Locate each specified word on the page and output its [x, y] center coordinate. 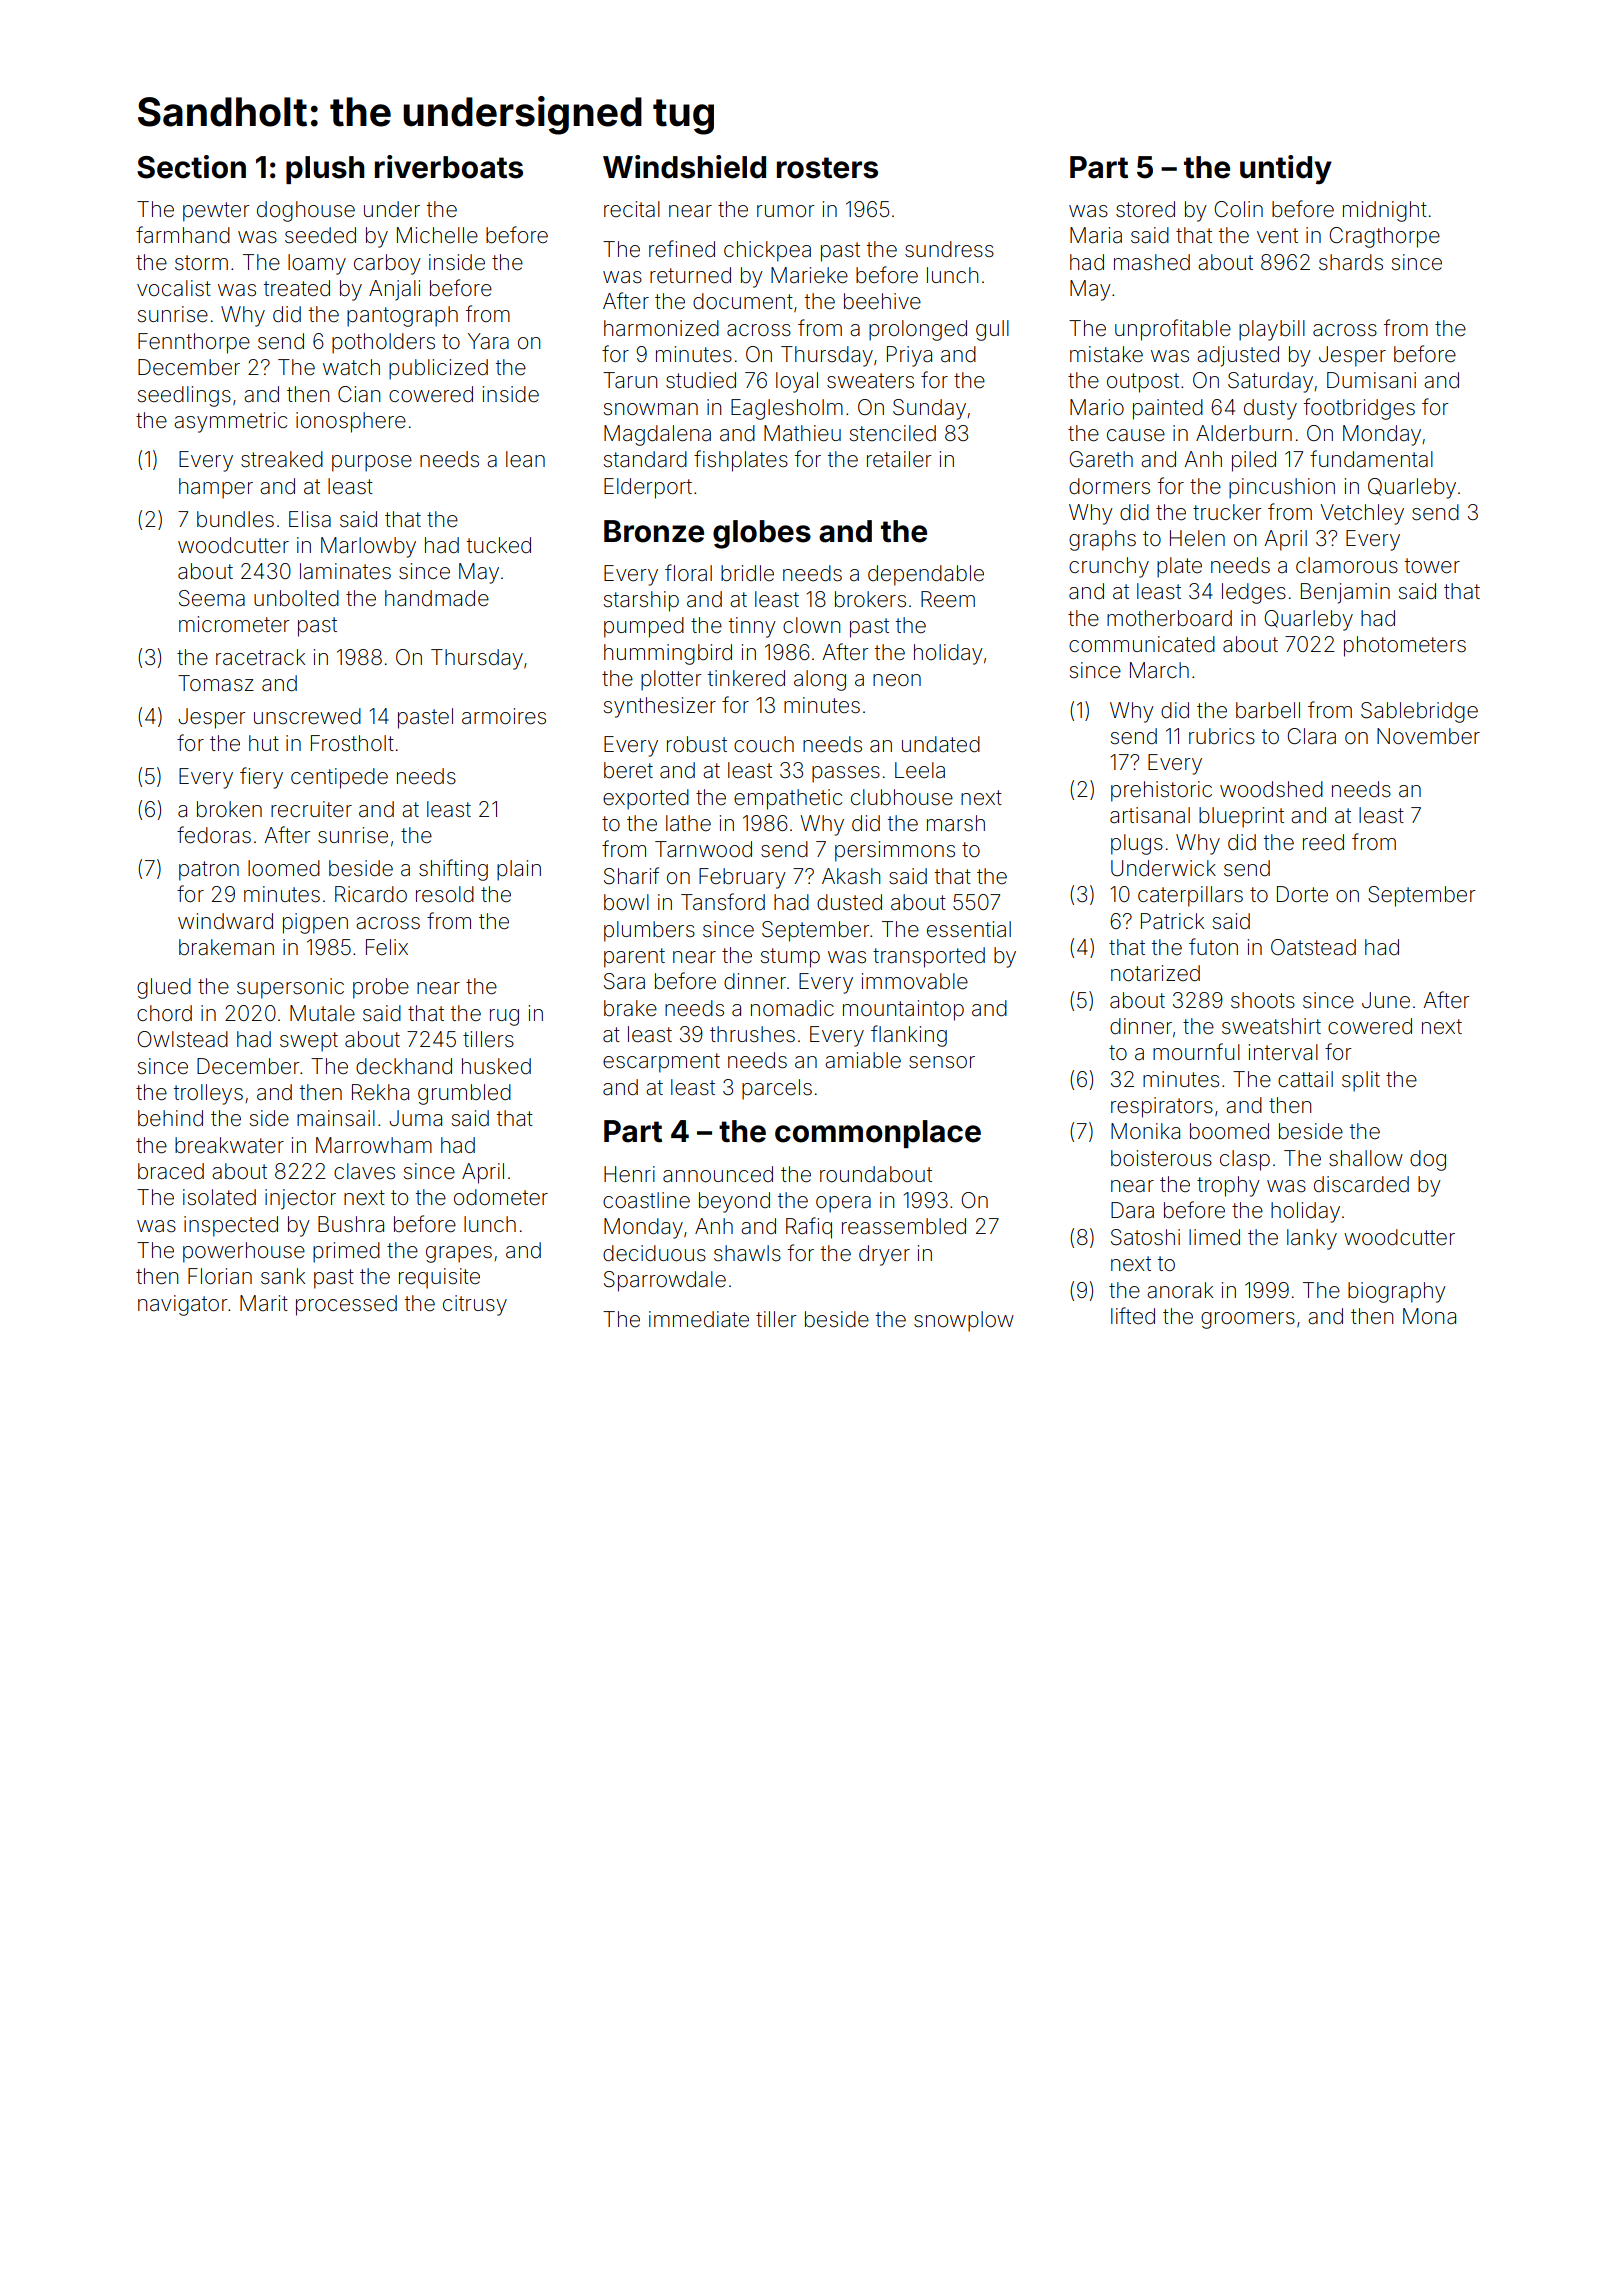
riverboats [449, 167]
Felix [387, 947]
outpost [1143, 383]
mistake [1106, 354]
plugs [1137, 844]
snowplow [964, 1321]
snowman [651, 409]
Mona [1429, 1316]
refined [682, 248]
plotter [671, 680]
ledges [1254, 593]
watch [351, 367]
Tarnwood [703, 849]
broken [229, 809]
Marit [264, 1303]
